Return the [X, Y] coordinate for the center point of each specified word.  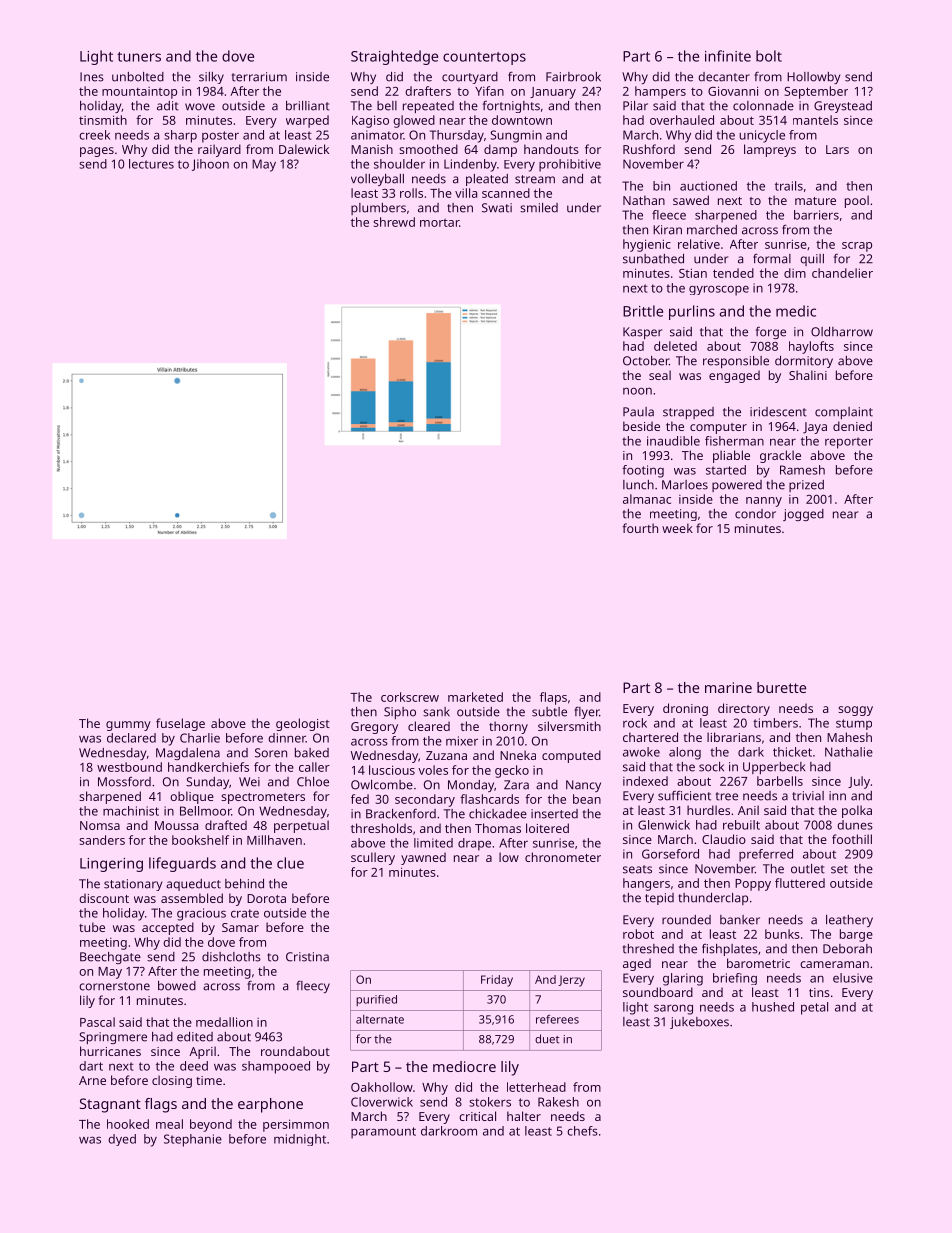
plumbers [378, 209]
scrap [857, 247]
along [685, 753]
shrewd [394, 222]
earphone [270, 1105]
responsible [736, 362]
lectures [151, 164]
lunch [638, 485]
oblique [192, 797]
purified [376, 1000]
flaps [553, 698]
